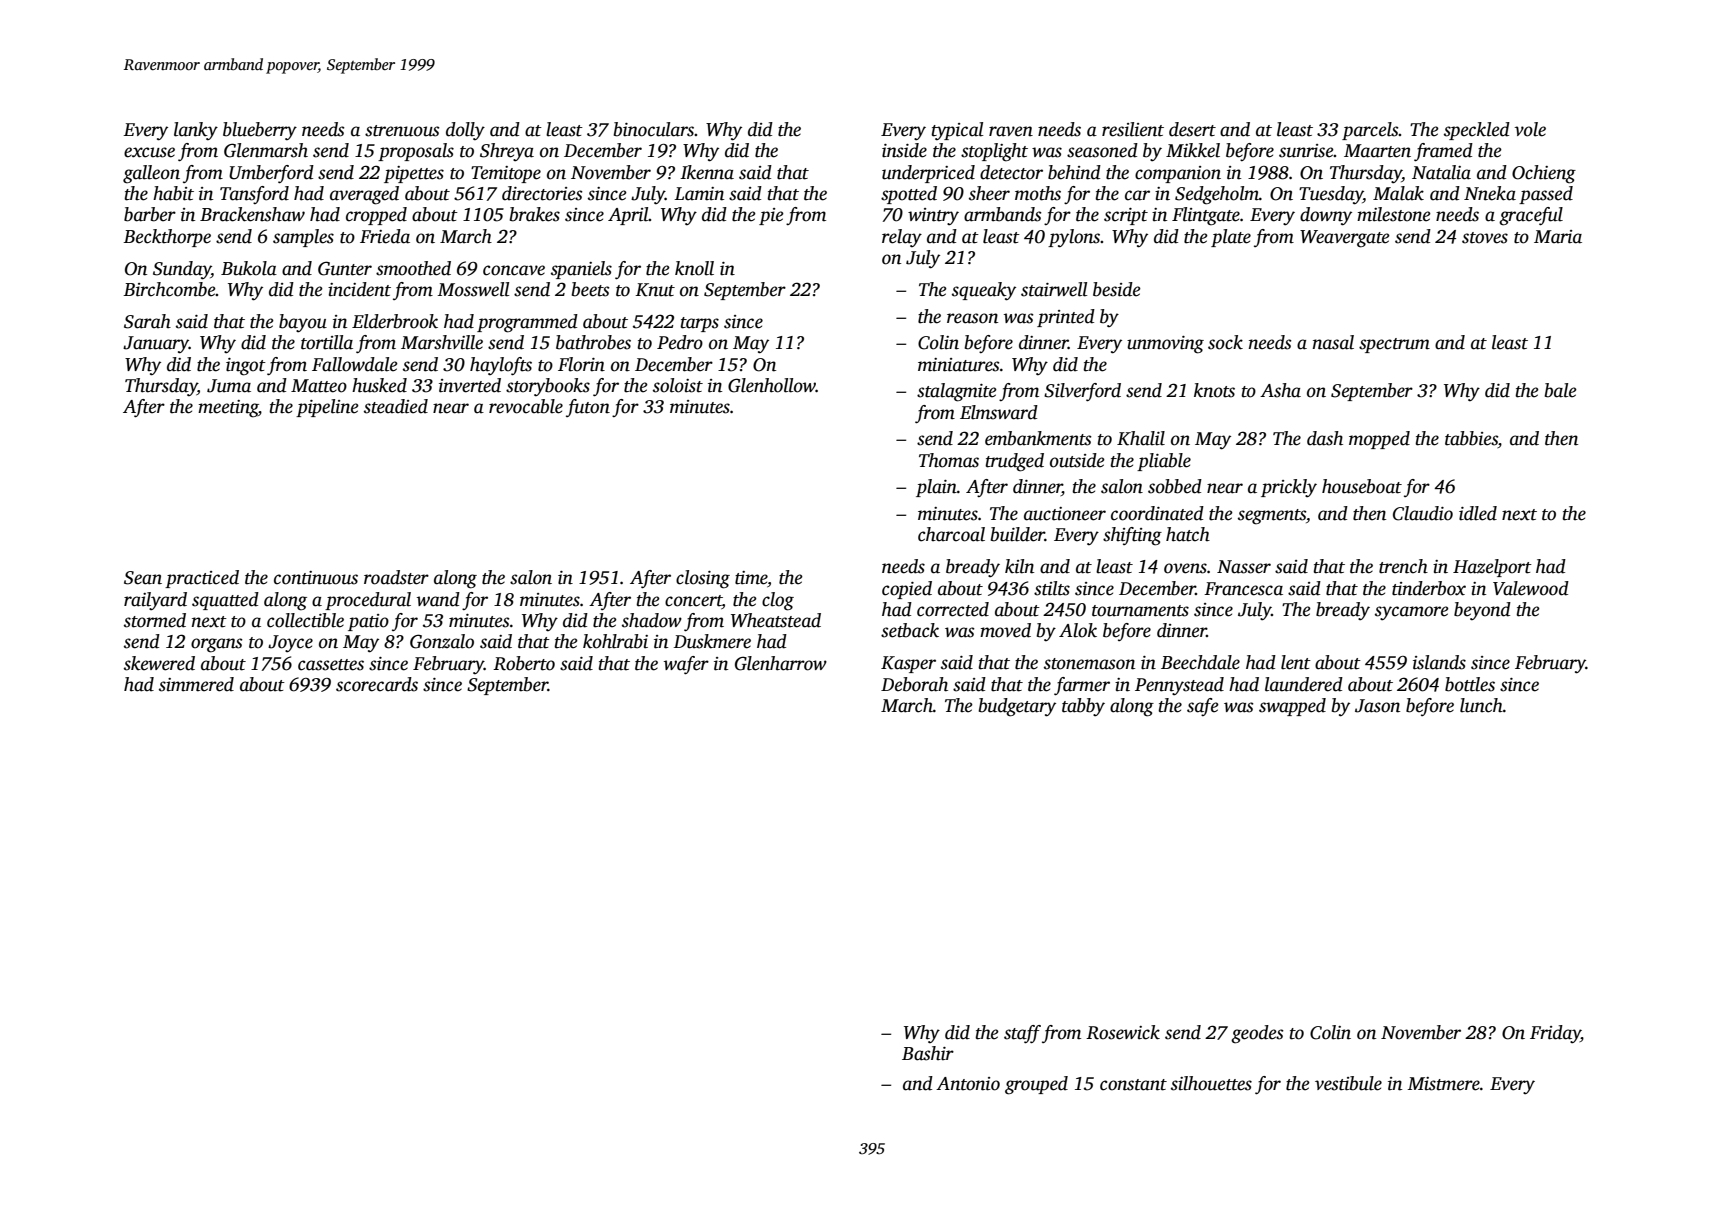 Image resolution: width=1718 pixels, height=1215 pixels. I want to click on charcoal, so click(951, 534).
